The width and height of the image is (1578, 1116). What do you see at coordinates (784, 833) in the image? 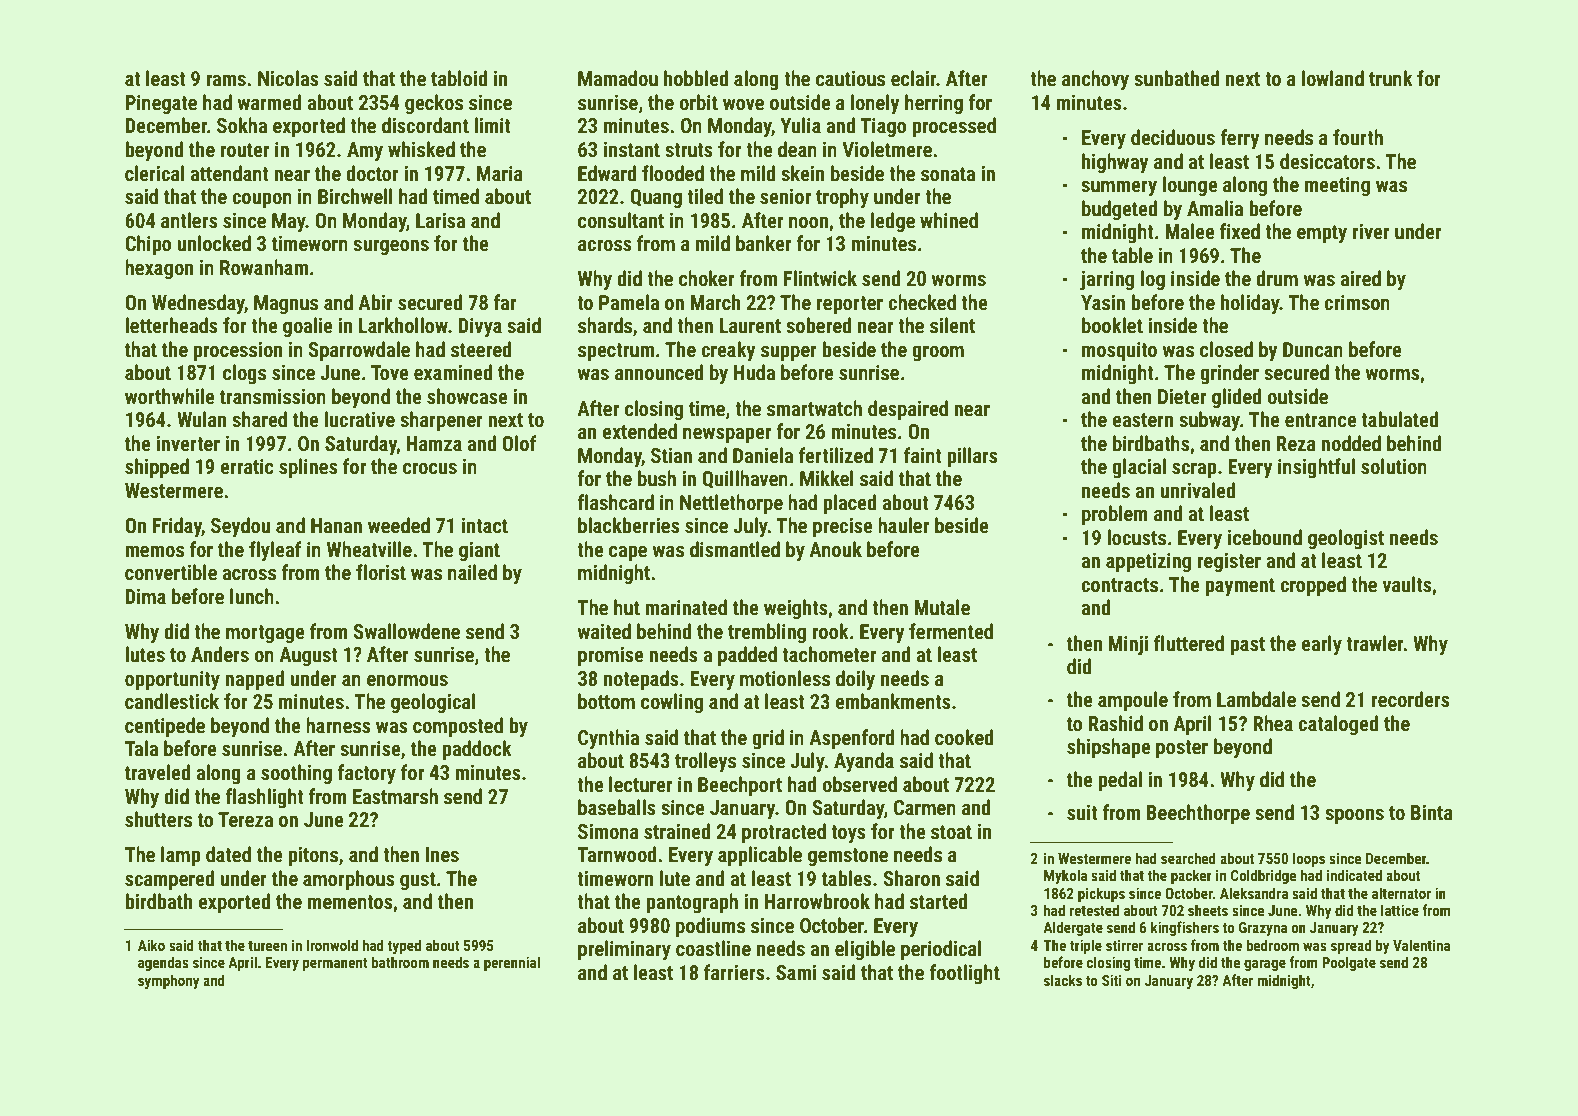
I see `protracted` at bounding box center [784, 833].
